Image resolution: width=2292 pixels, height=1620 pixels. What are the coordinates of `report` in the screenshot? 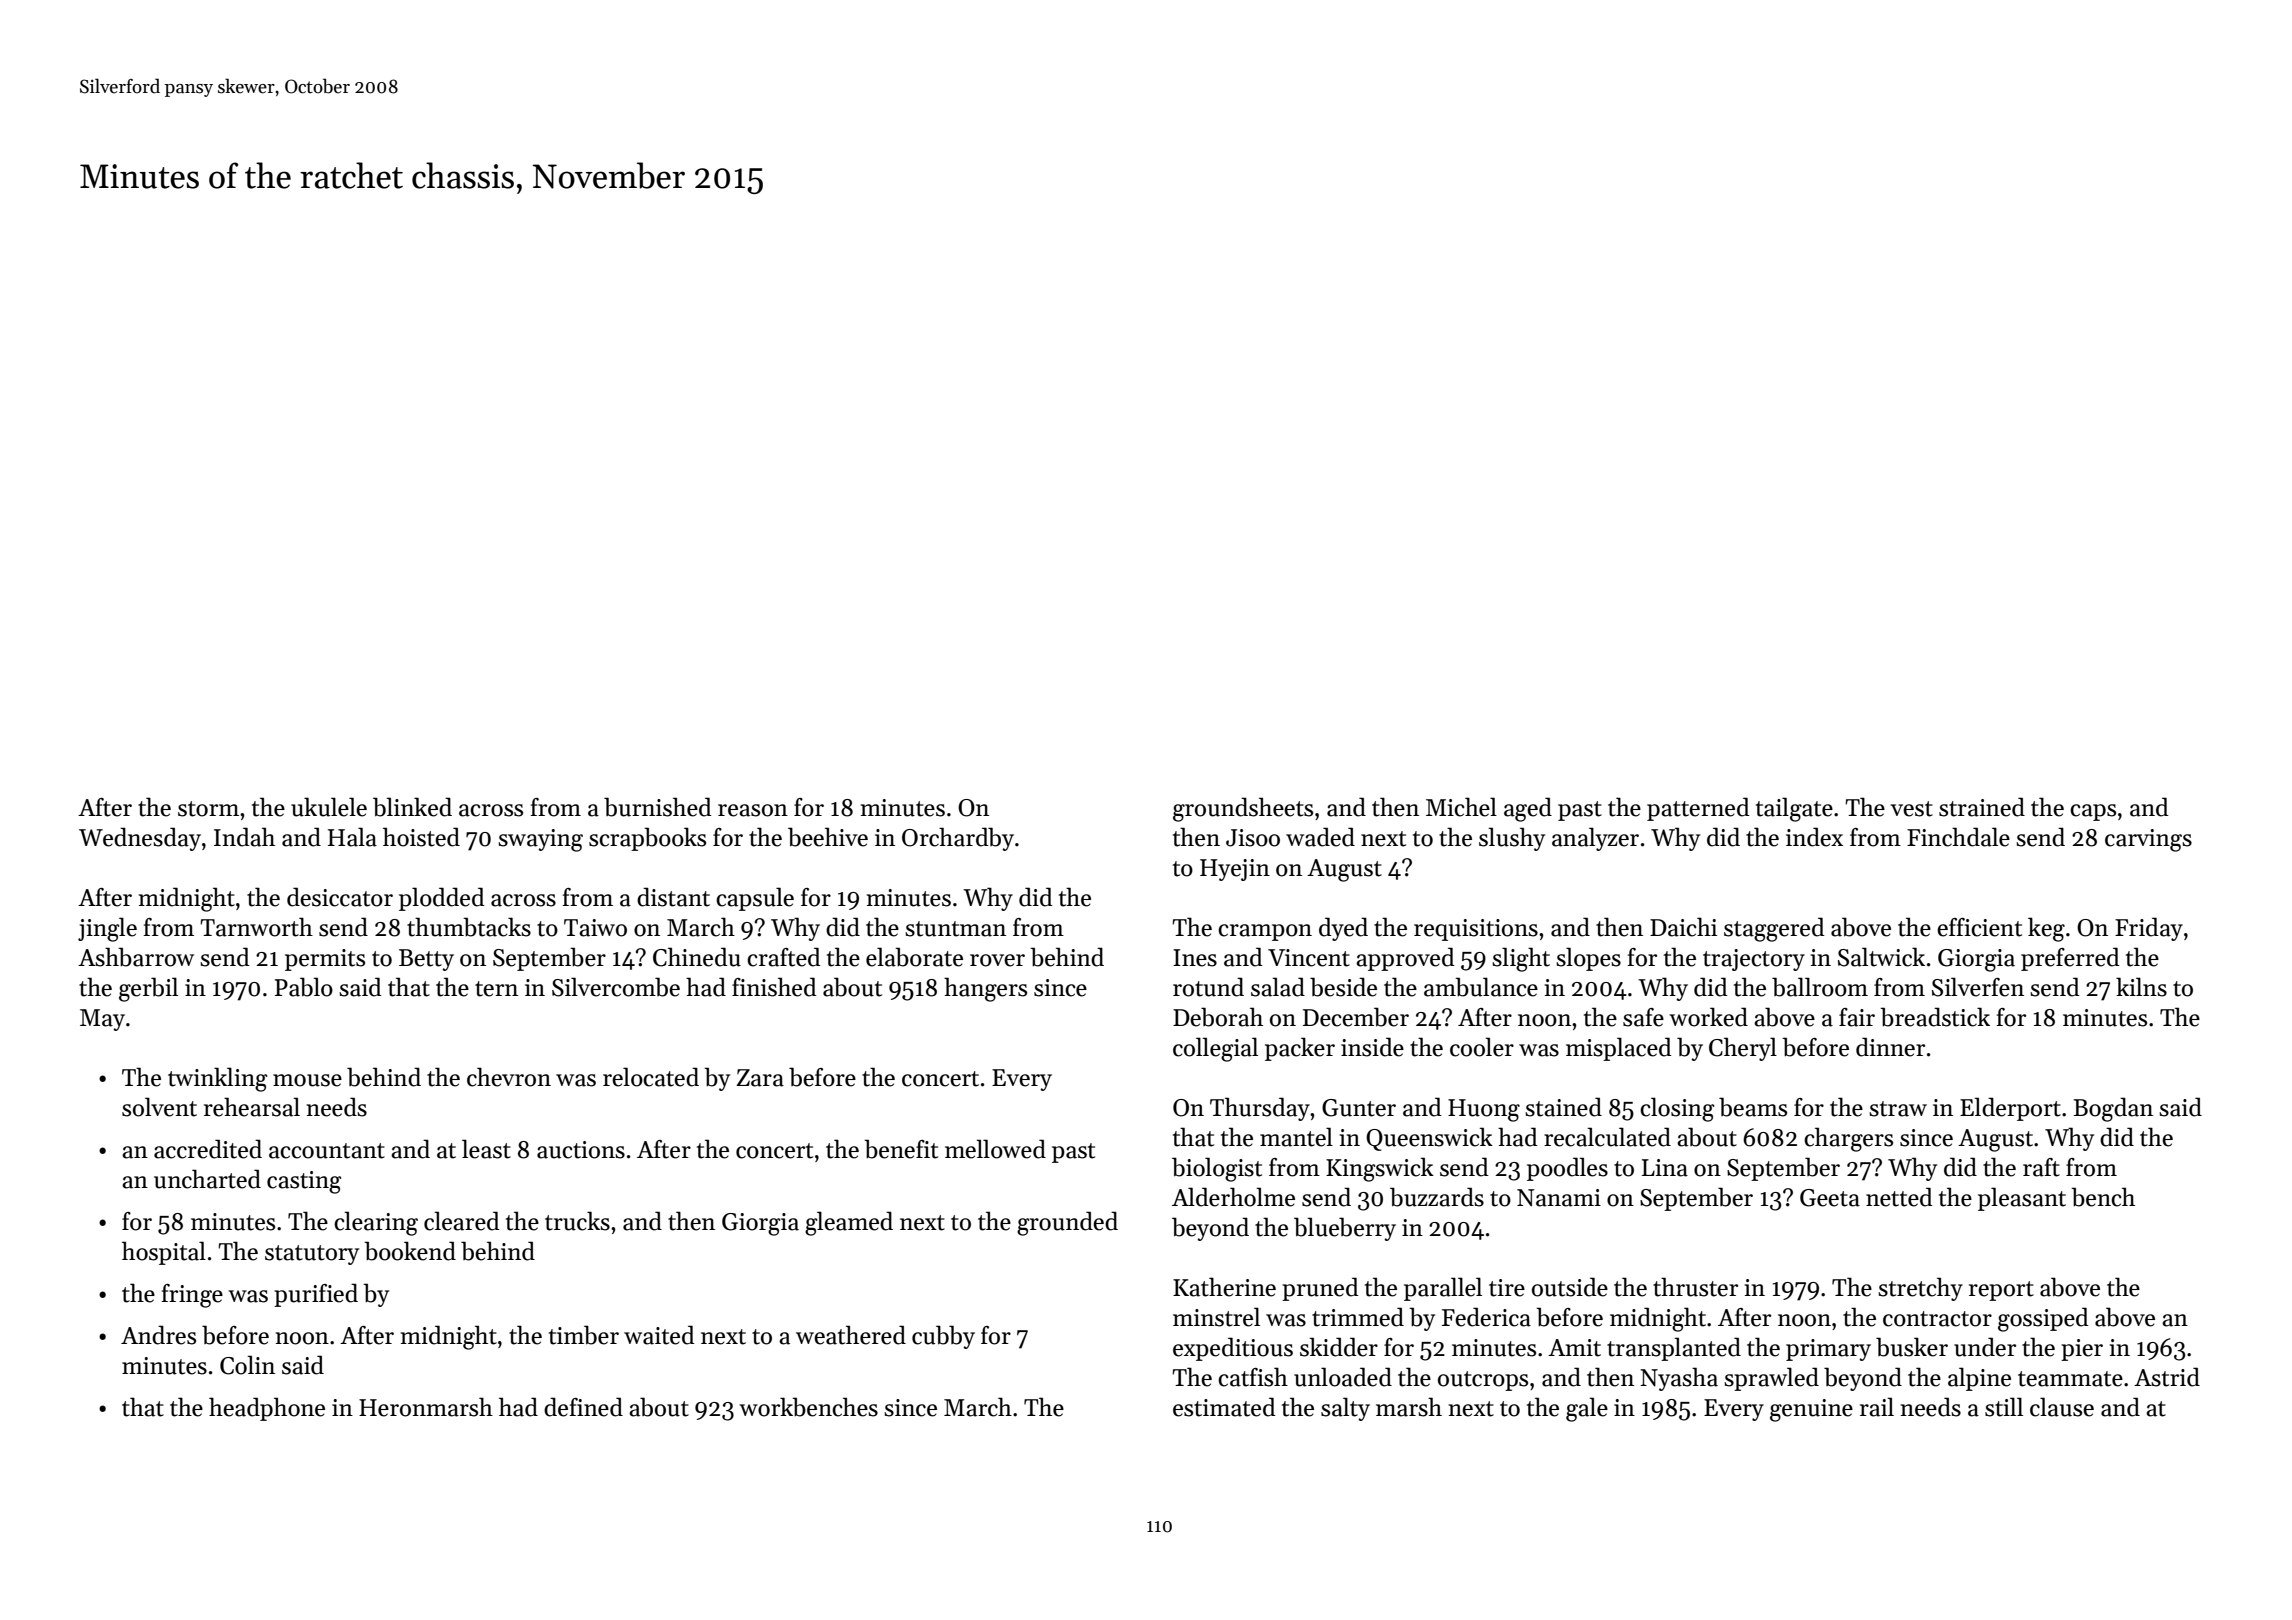 It's located at (2001, 1291).
